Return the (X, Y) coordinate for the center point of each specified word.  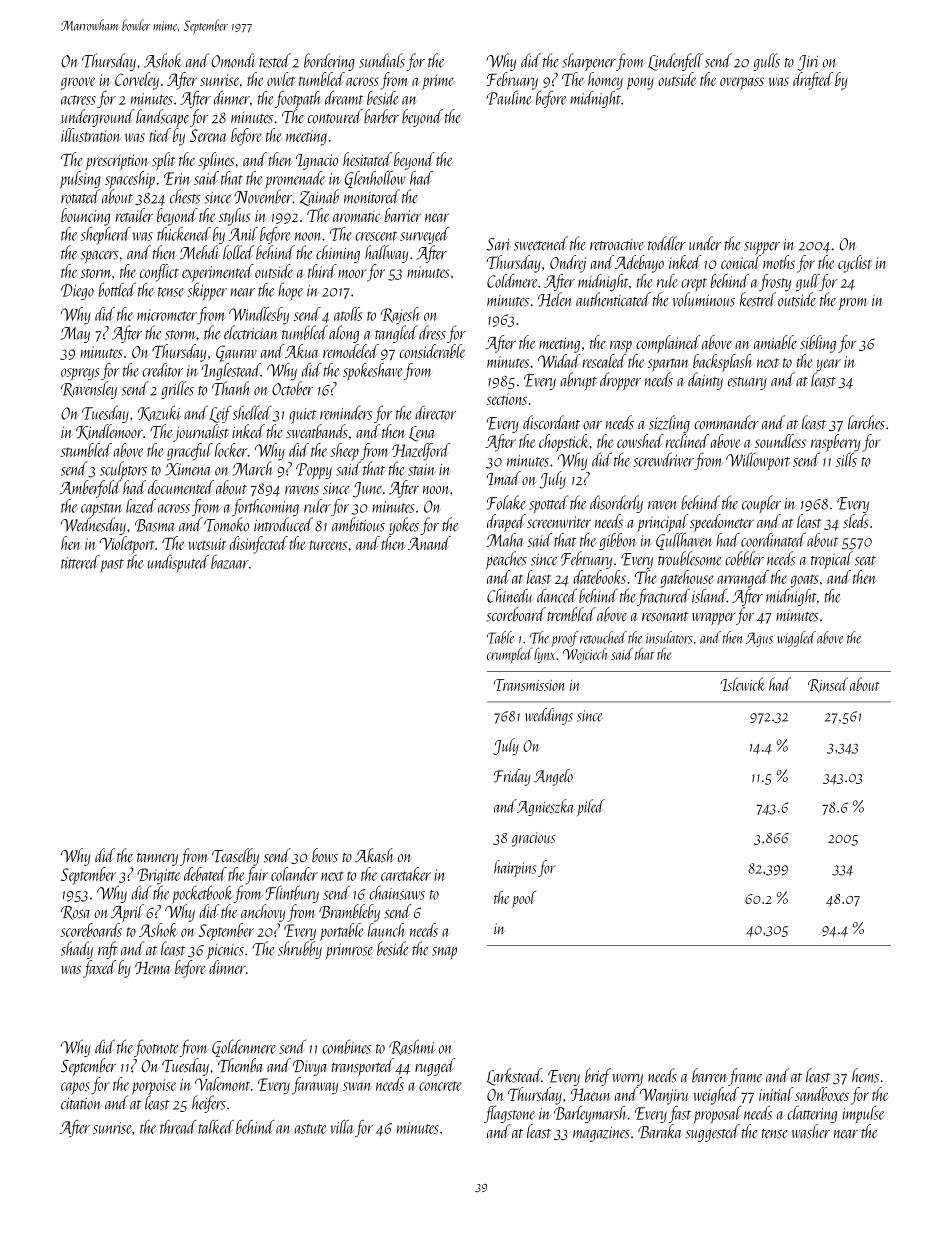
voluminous (704, 299)
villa (342, 1127)
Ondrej (568, 264)
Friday (512, 777)
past (112, 566)
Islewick (743, 684)
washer (811, 1131)
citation (81, 1104)
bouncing (85, 217)
